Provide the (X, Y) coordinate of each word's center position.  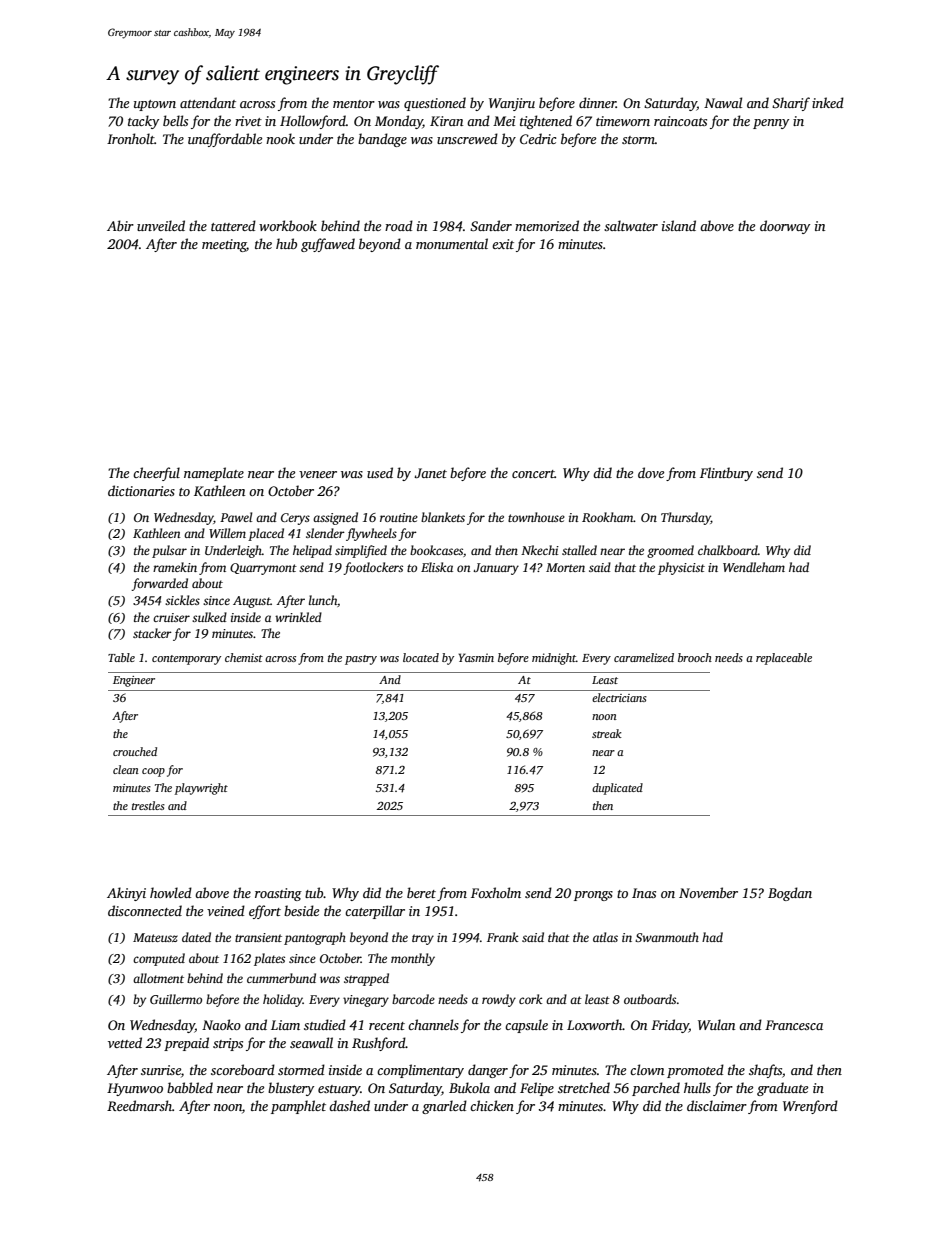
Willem (227, 533)
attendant (208, 102)
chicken (492, 1105)
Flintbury (726, 474)
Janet (430, 473)
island (679, 225)
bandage (382, 140)
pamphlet (298, 1107)
